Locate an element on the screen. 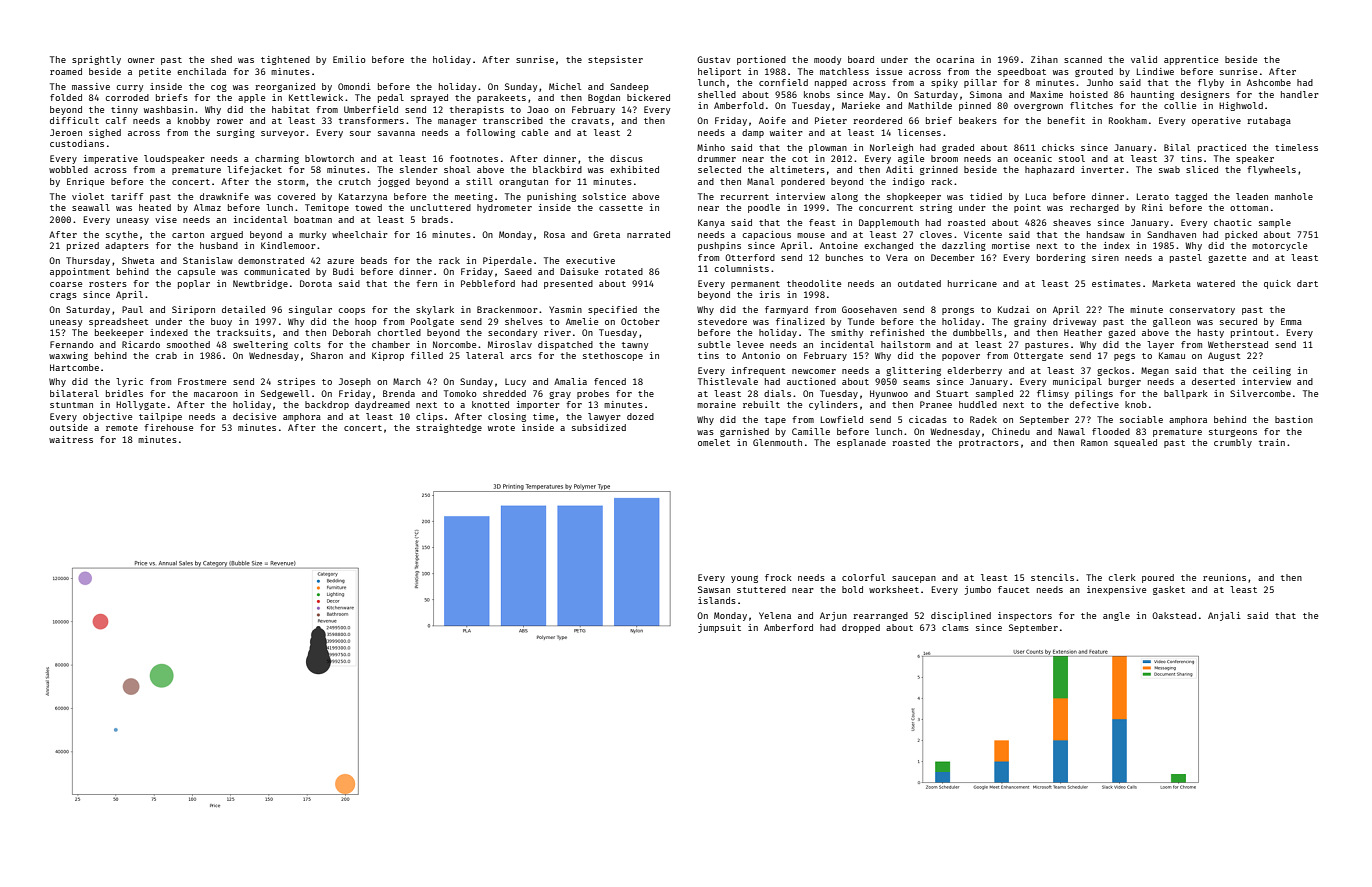 The height and width of the screenshot is (887, 1372). Almaz is located at coordinates (207, 207).
